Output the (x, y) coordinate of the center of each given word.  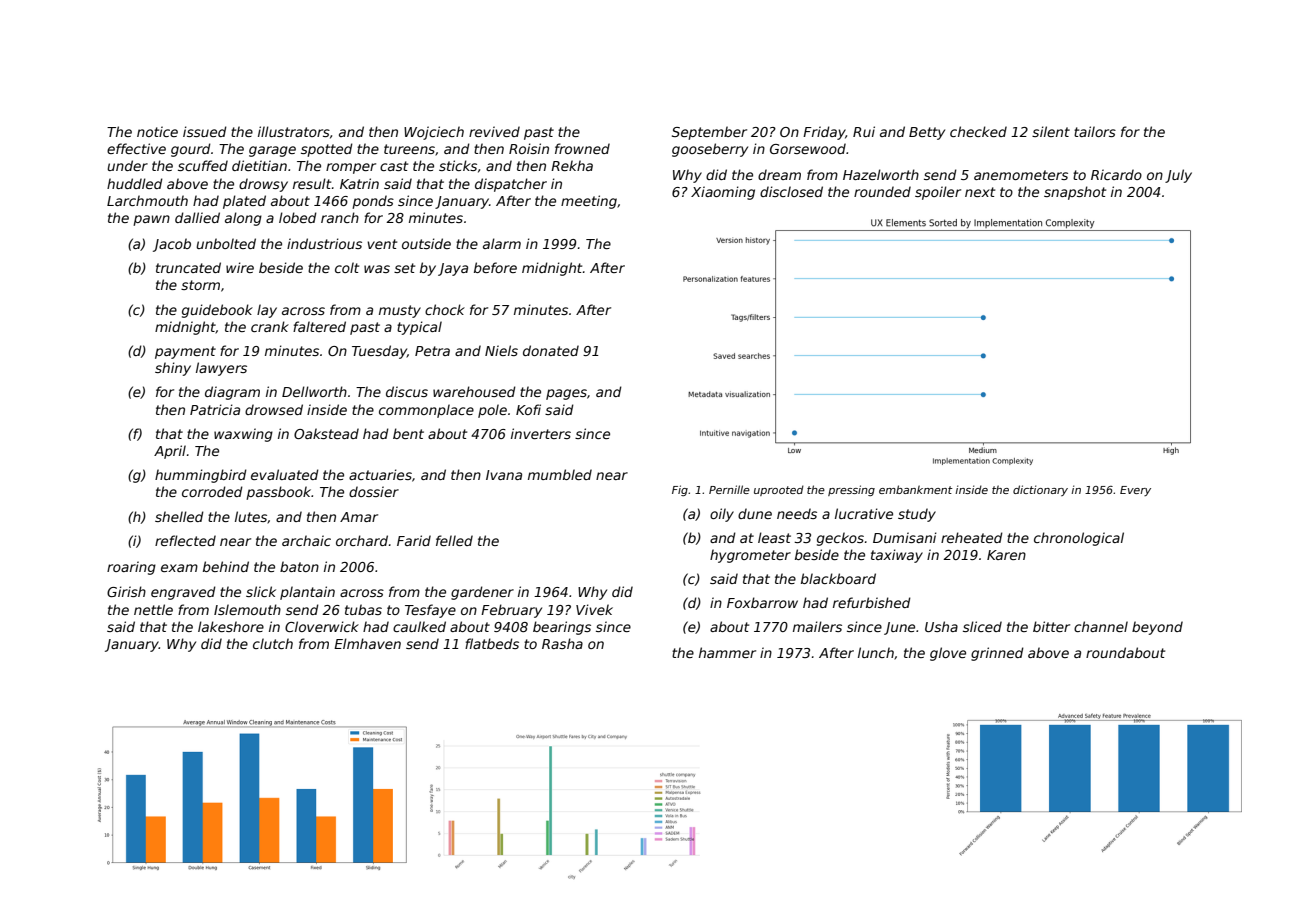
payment (185, 352)
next (980, 192)
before (495, 267)
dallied (197, 217)
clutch (273, 643)
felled (454, 540)
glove (948, 654)
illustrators (294, 131)
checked (978, 131)
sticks (458, 165)
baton (299, 566)
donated (551, 350)
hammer (727, 652)
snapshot (1075, 193)
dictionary (1040, 490)
